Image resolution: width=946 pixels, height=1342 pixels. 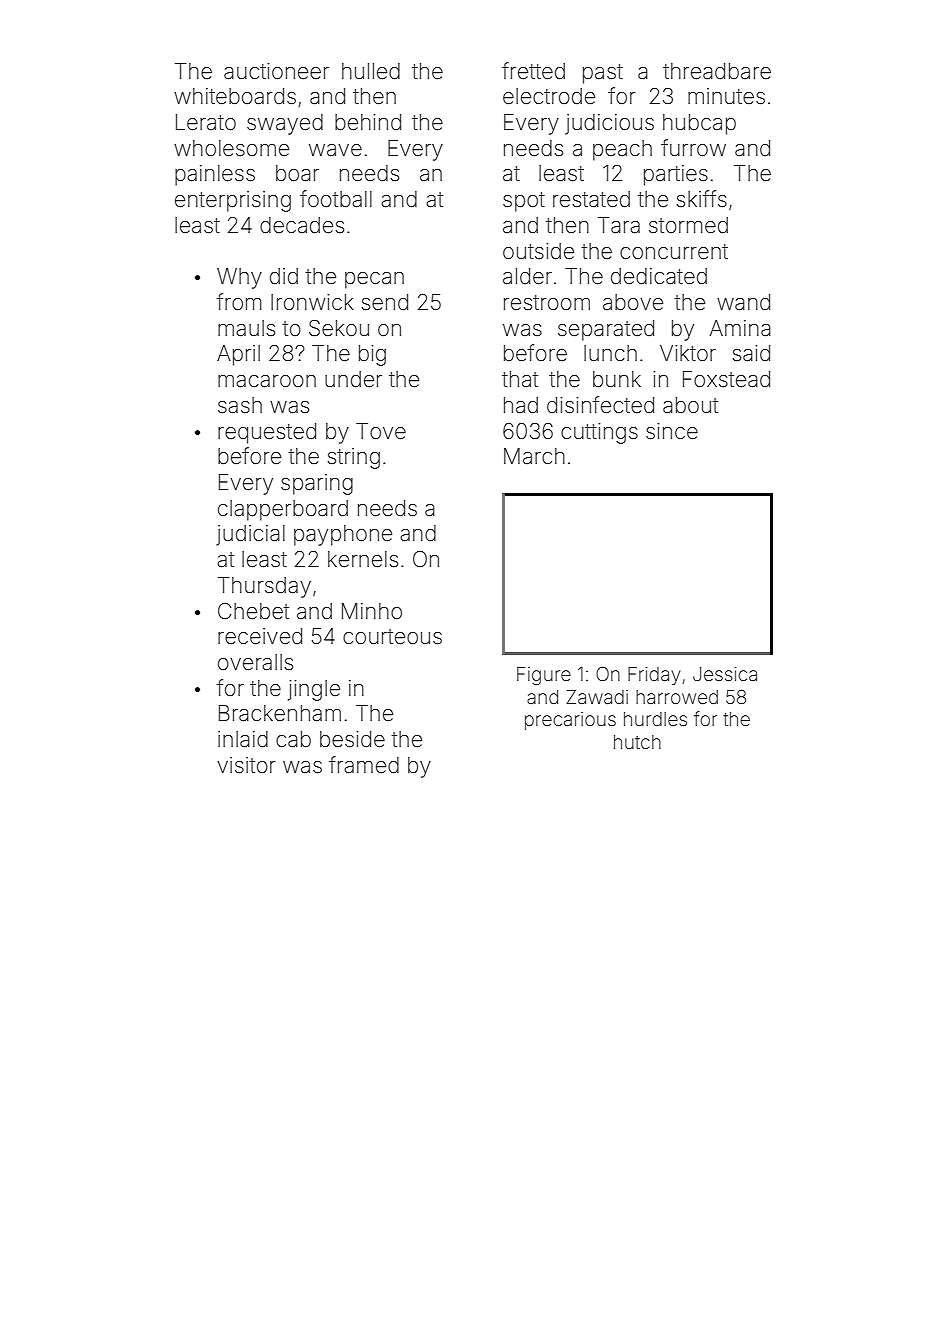 What do you see at coordinates (371, 71) in the image?
I see `hulled` at bounding box center [371, 71].
